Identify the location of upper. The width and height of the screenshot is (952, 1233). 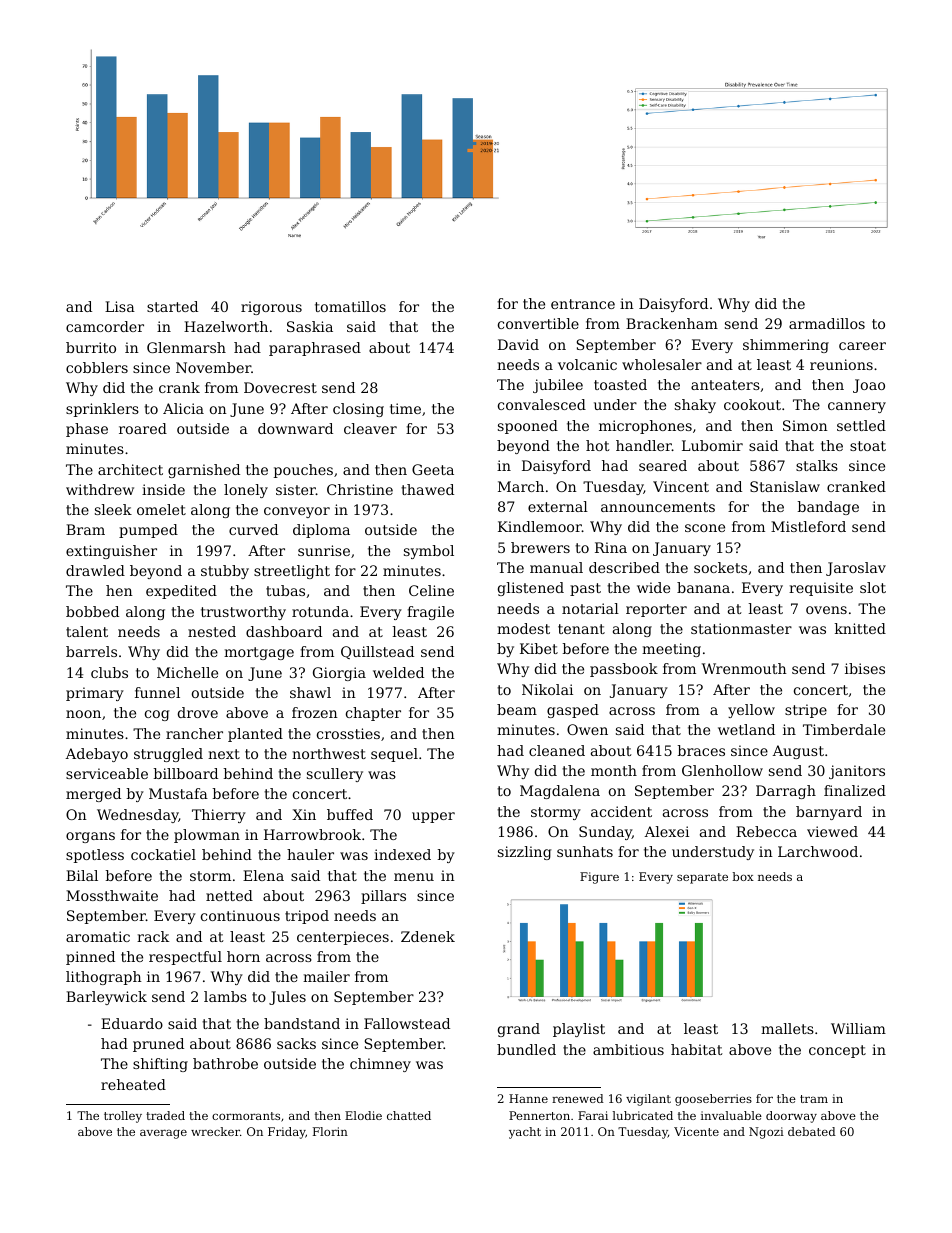
(433, 817).
